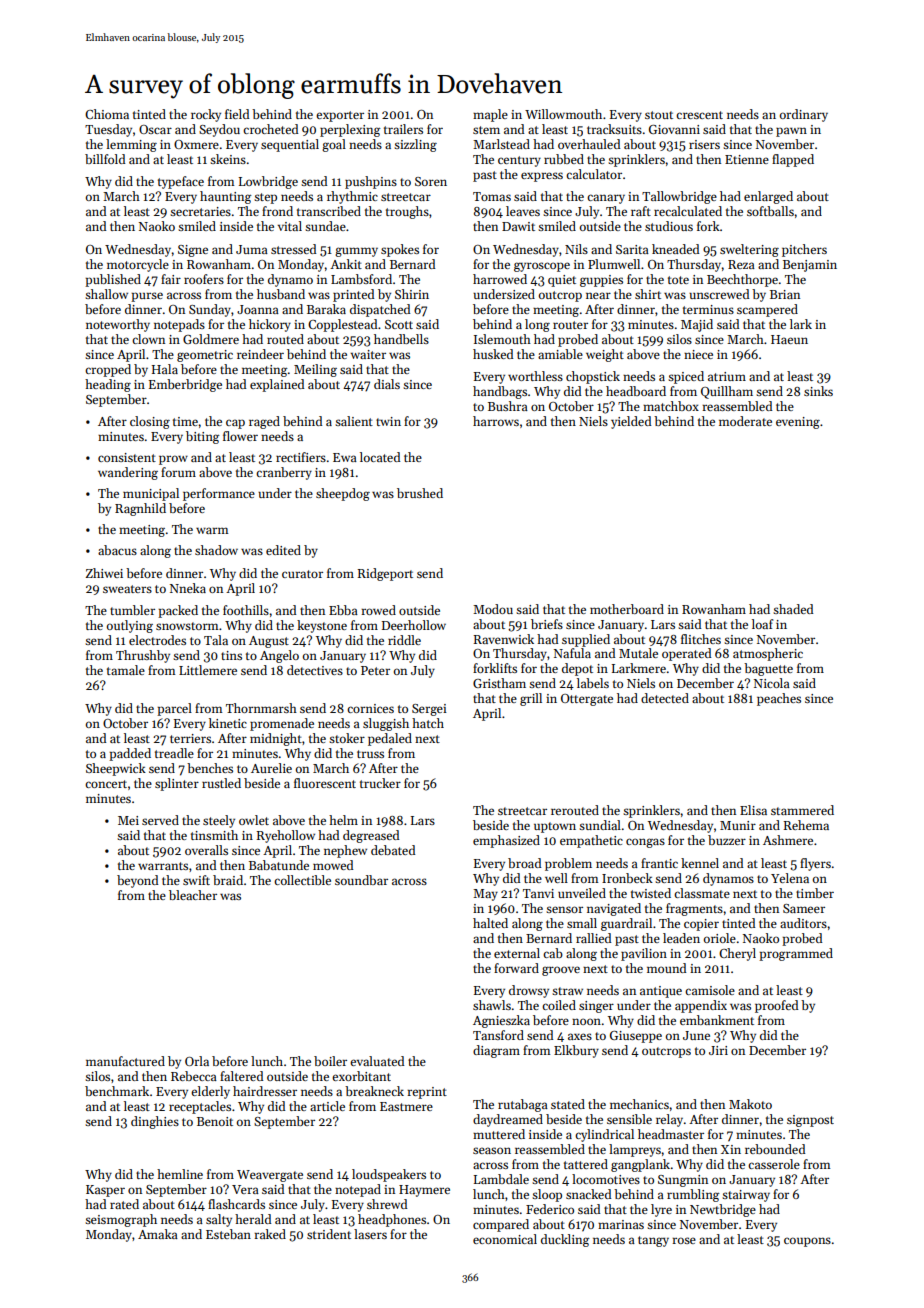  I want to click on rocky, so click(206, 115).
